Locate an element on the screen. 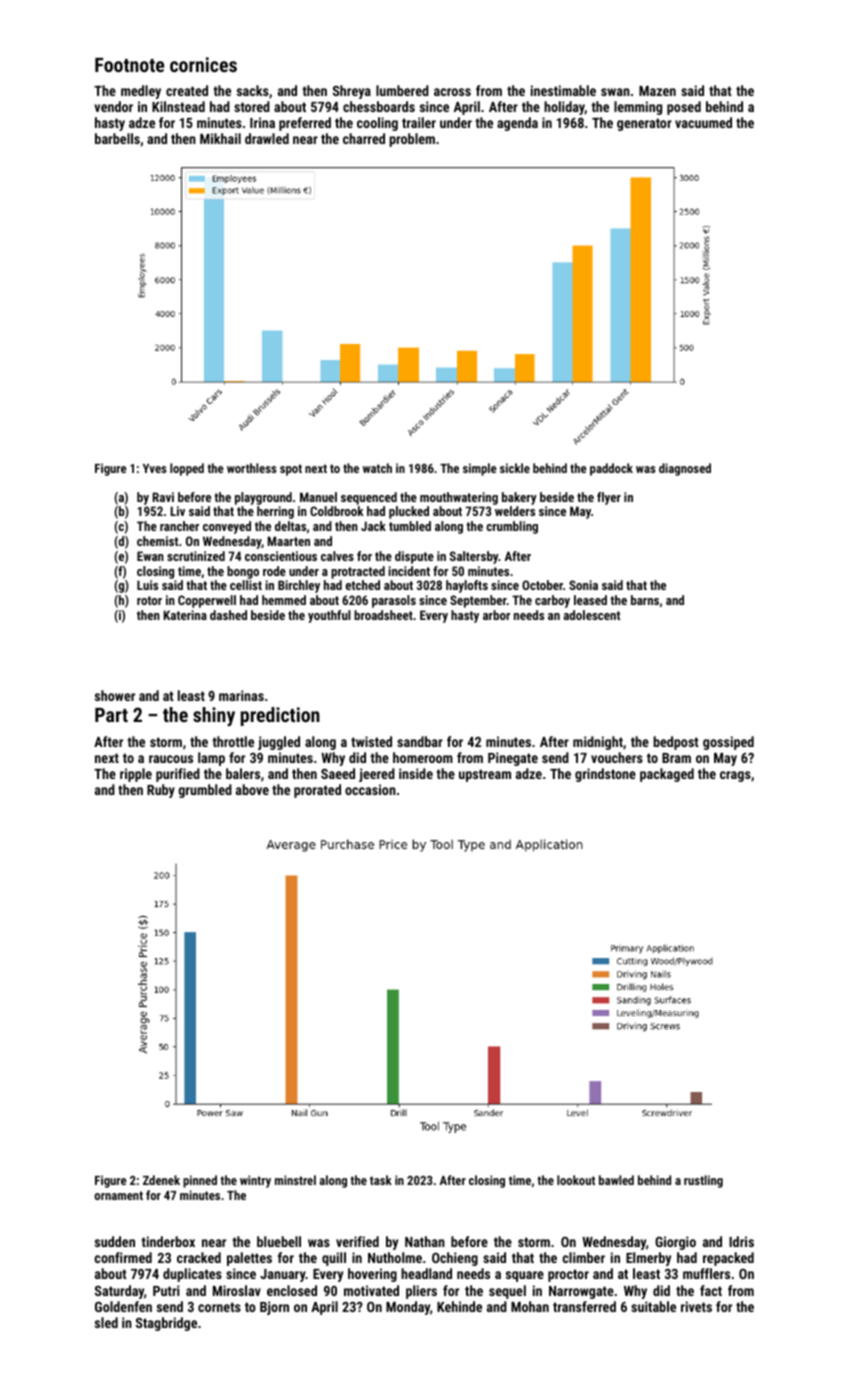 This screenshot has height=1400, width=849. Part is located at coordinates (111, 715).
